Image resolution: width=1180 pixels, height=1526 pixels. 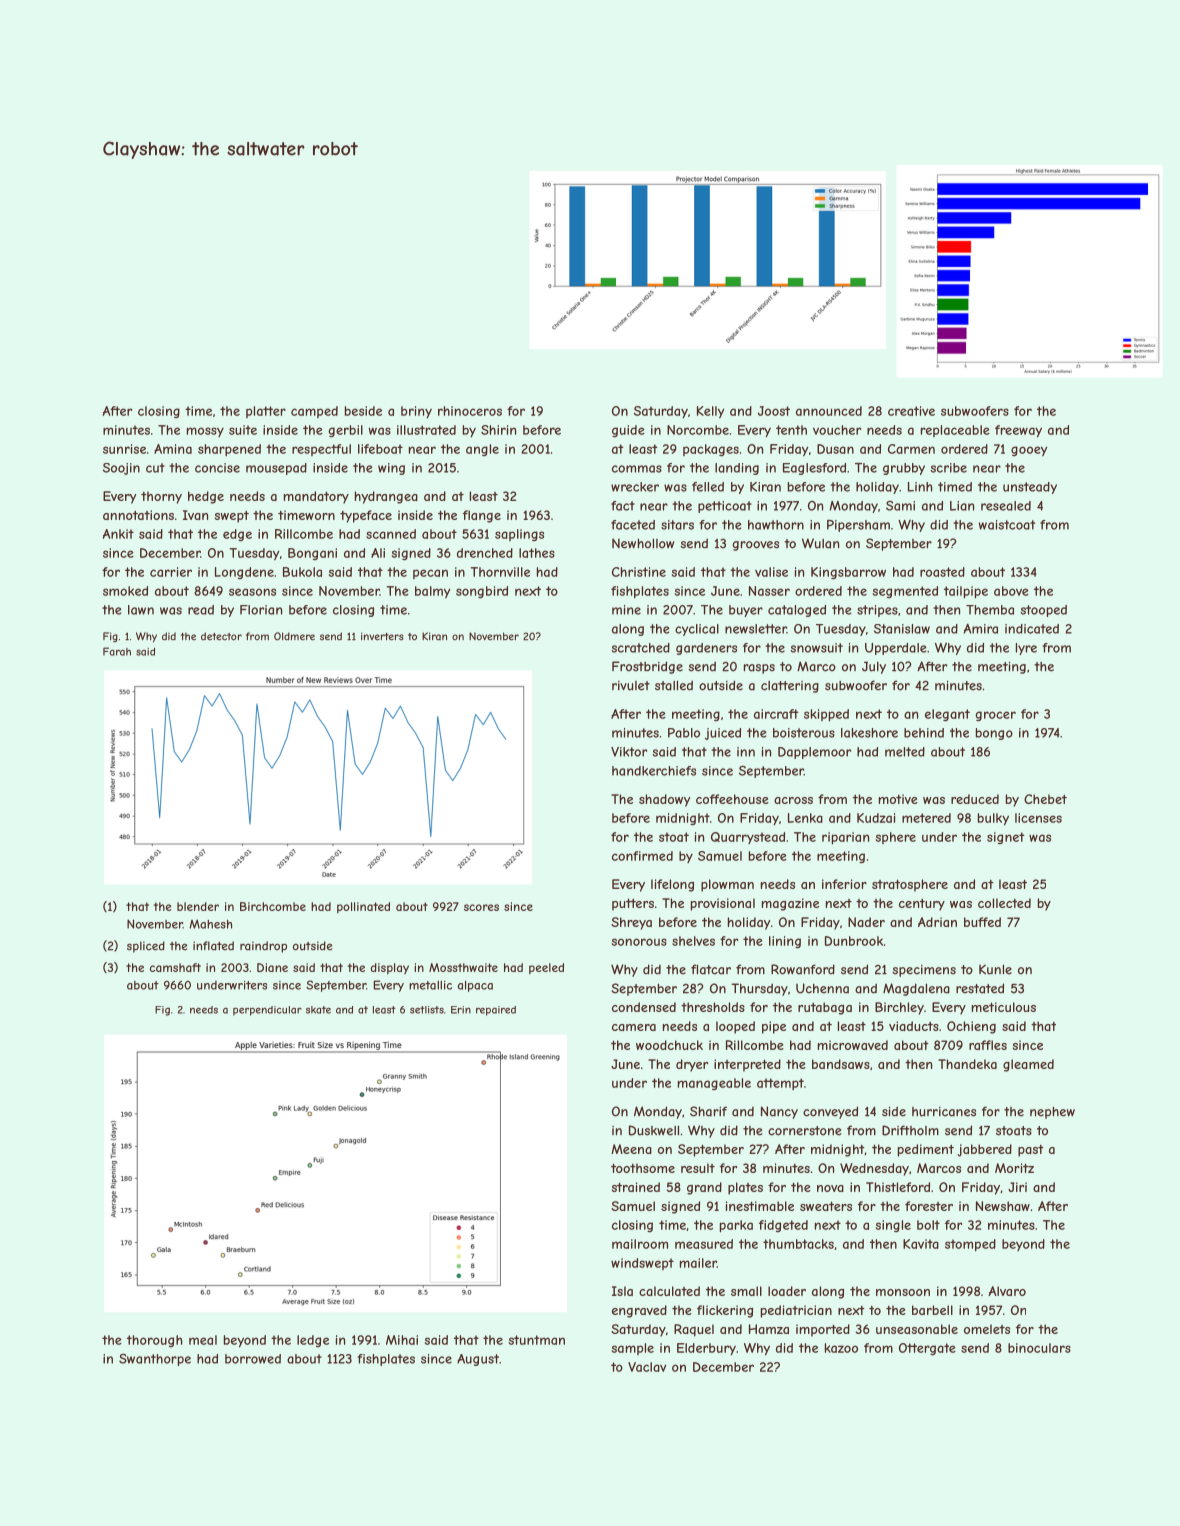 I want to click on display, so click(x=390, y=968).
